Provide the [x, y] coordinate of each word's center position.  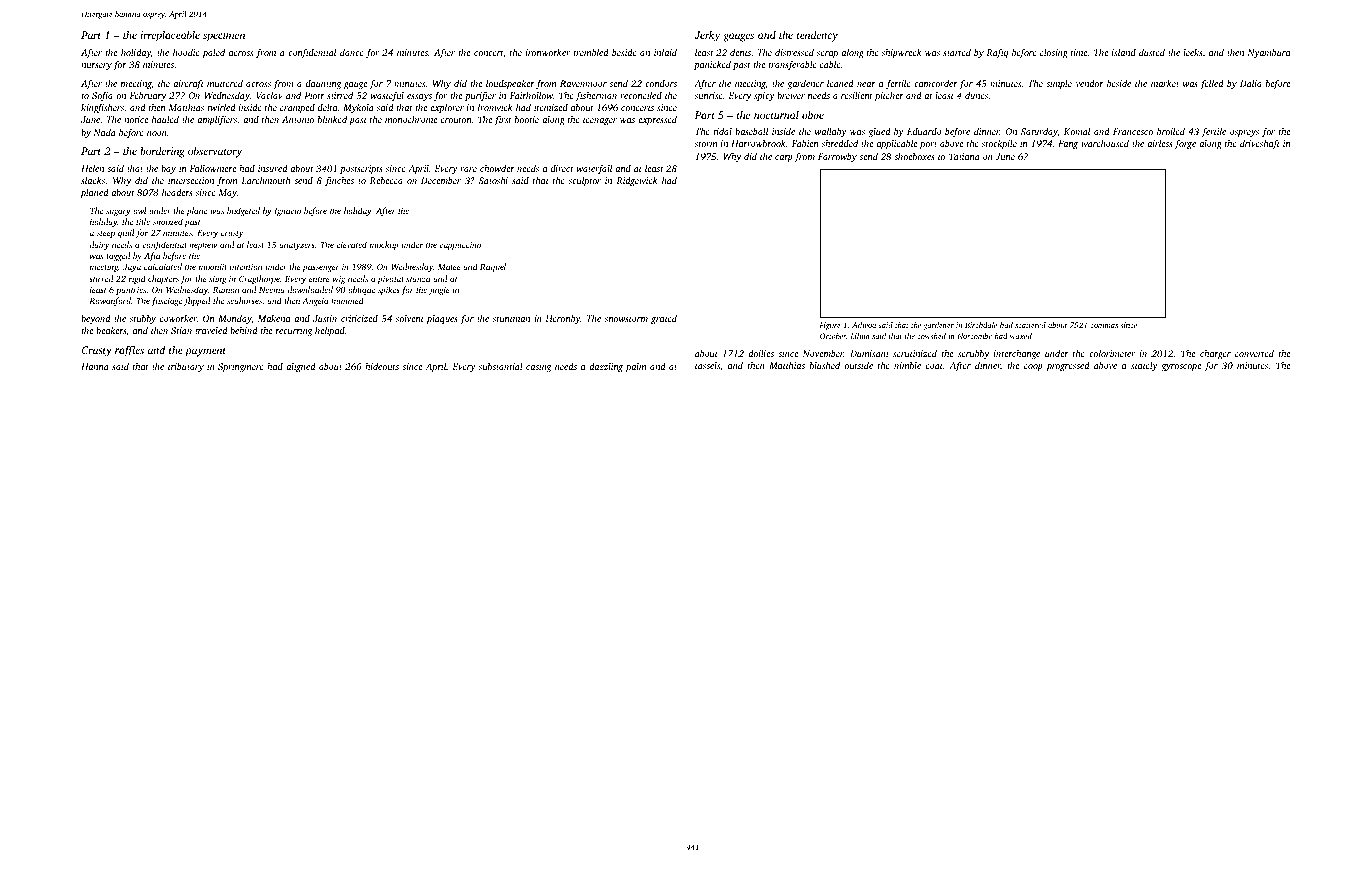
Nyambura [1268, 53]
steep [106, 234]
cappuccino [460, 246]
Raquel [493, 267]
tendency [817, 36]
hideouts [382, 366]
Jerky [707, 36]
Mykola [358, 108]
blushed [825, 365]
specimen [224, 36]
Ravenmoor [583, 83]
